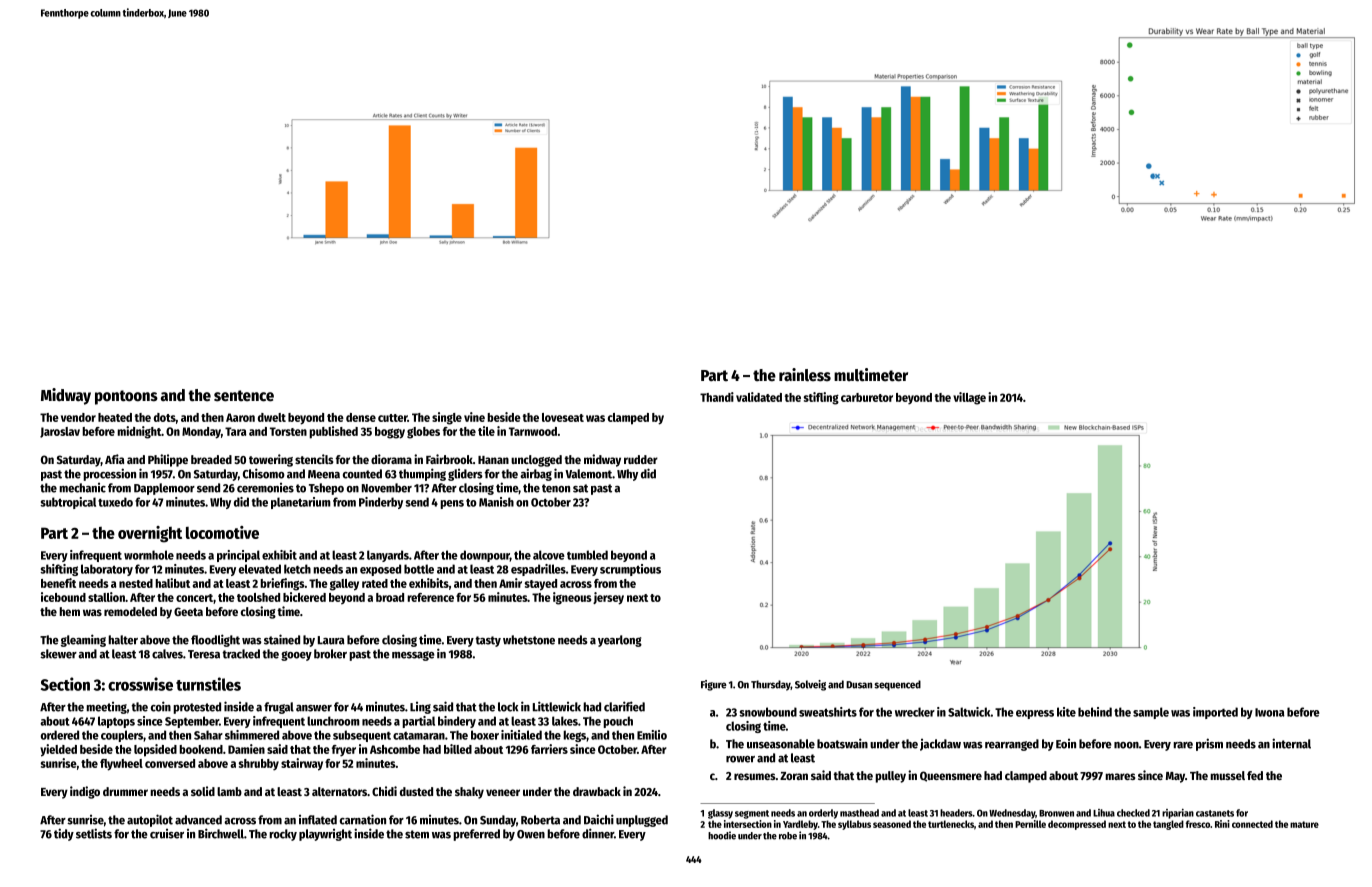 The width and height of the image is (1372, 887). What do you see at coordinates (314, 708) in the image?
I see `answer` at bounding box center [314, 708].
